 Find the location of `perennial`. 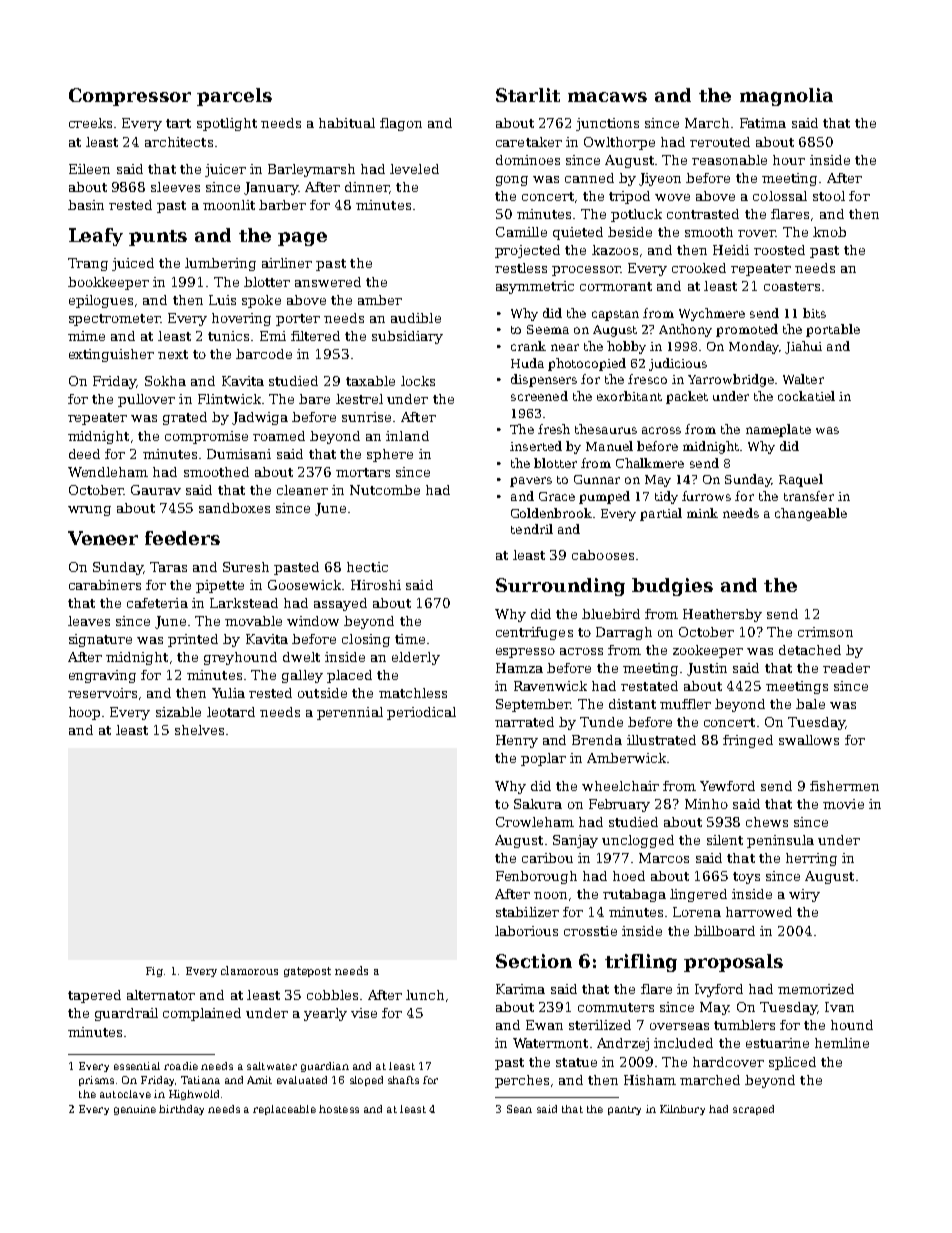

perennial is located at coordinates (350, 713).
